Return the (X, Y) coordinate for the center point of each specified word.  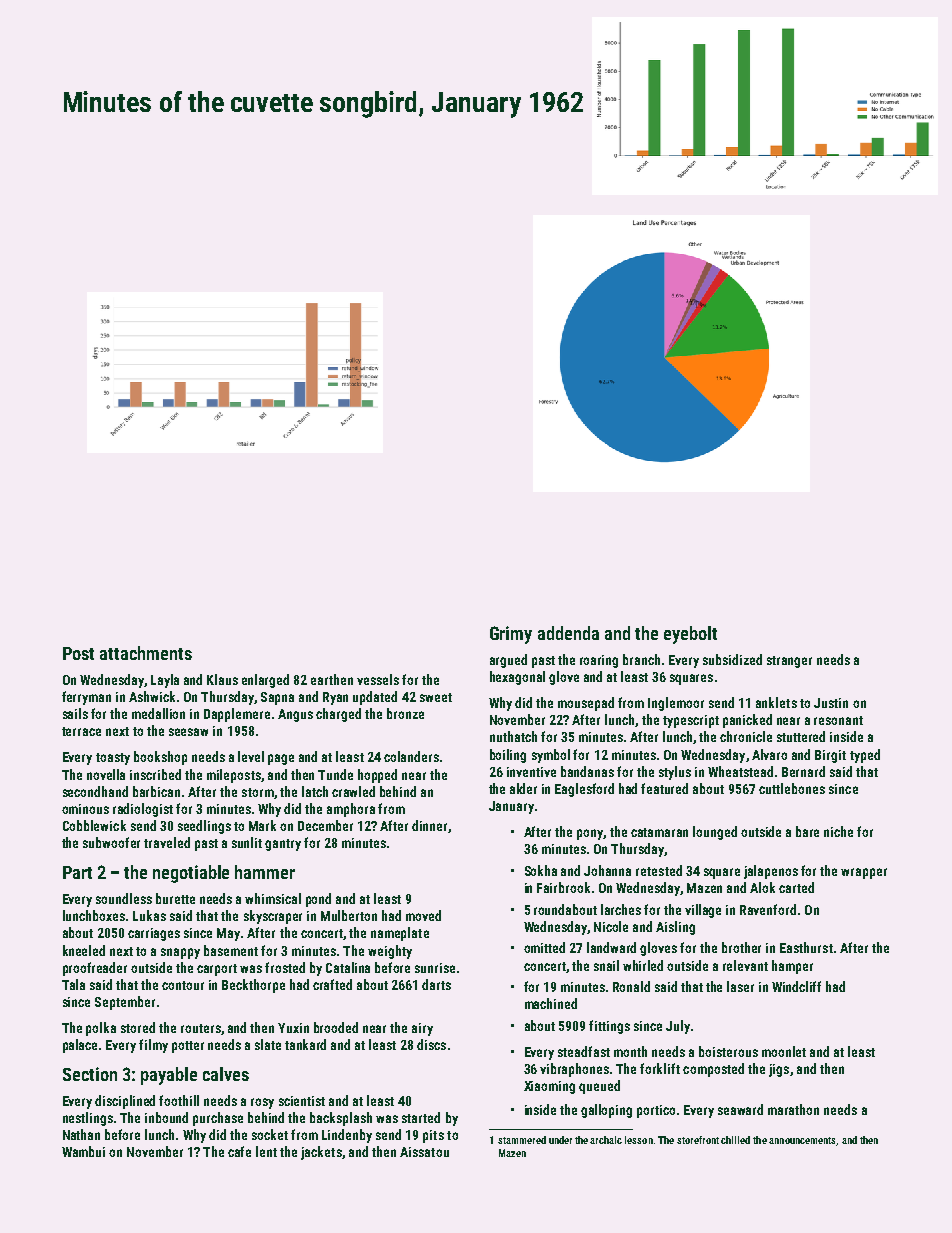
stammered (522, 1140)
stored (138, 1027)
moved (423, 915)
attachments (146, 653)
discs (431, 1044)
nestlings (88, 1119)
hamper (792, 967)
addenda (568, 633)
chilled (735, 1140)
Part (77, 872)
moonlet (784, 1051)
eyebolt (690, 635)
